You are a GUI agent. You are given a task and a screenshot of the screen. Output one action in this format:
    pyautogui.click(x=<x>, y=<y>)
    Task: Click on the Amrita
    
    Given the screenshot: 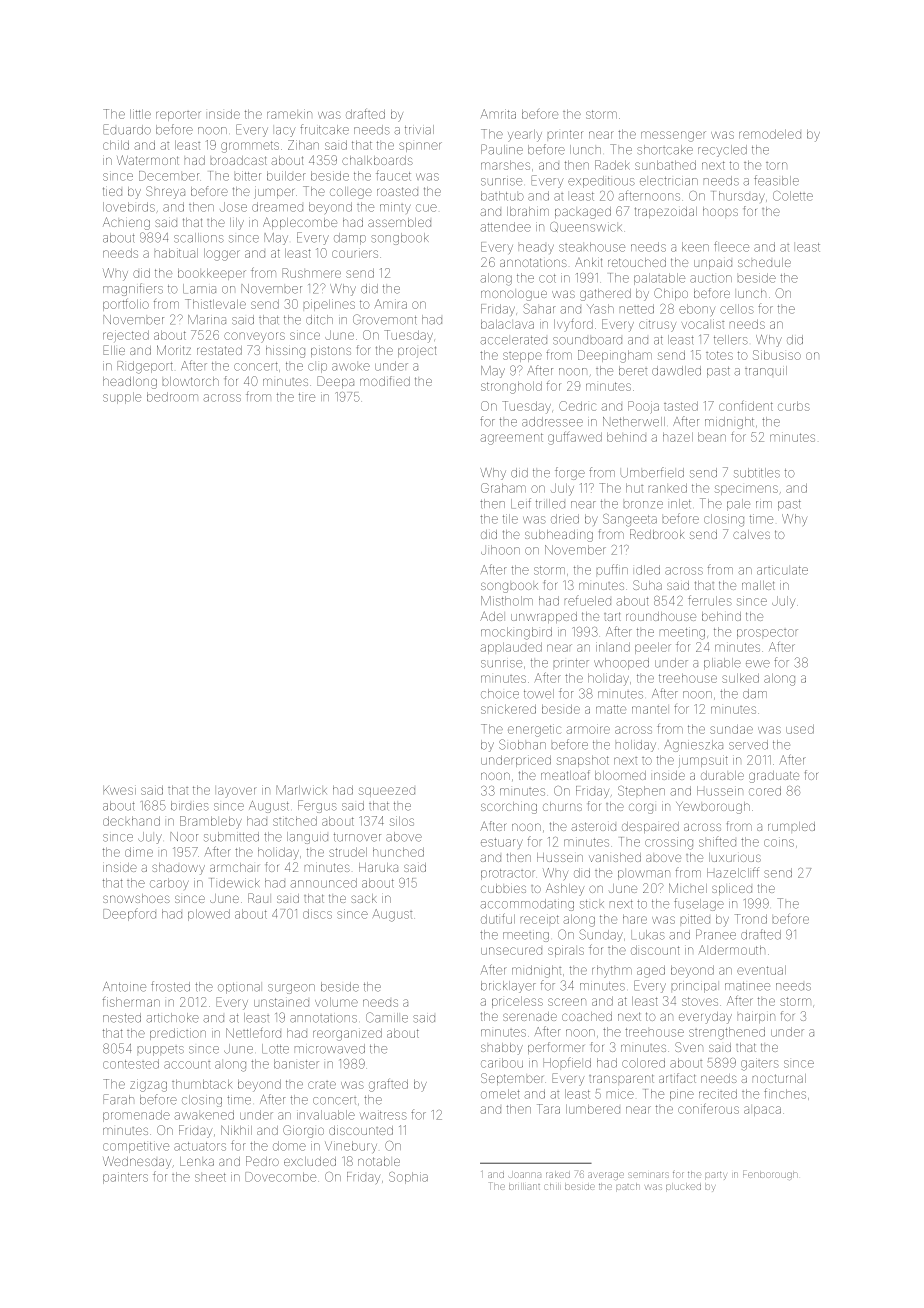 What is the action you would take?
    pyautogui.click(x=498, y=114)
